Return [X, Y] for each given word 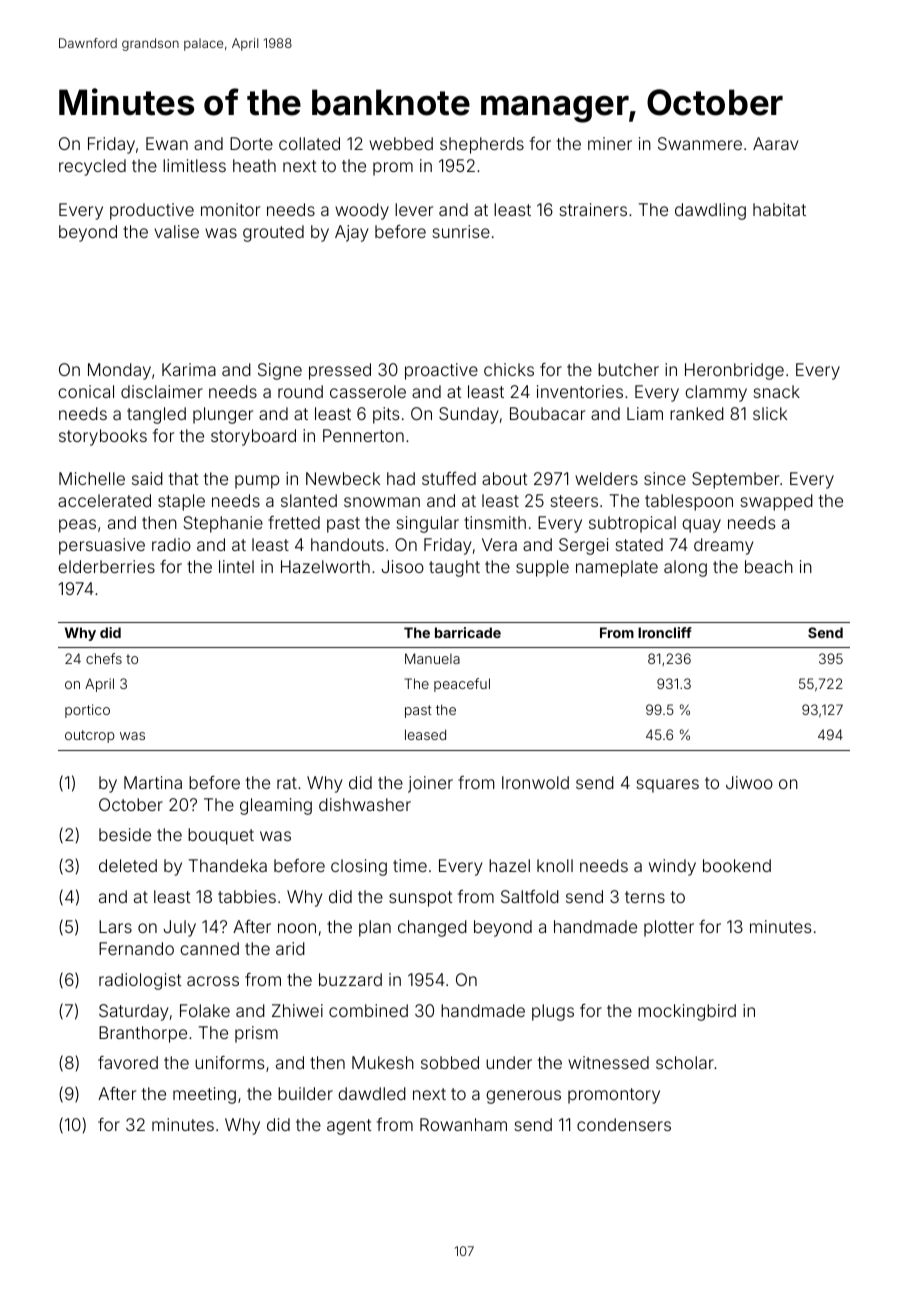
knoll [555, 865]
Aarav [775, 143]
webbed [401, 143]
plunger [223, 415]
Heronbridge [734, 371]
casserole [368, 391]
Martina [153, 782]
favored [128, 1062]
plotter [669, 928]
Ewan [167, 143]
